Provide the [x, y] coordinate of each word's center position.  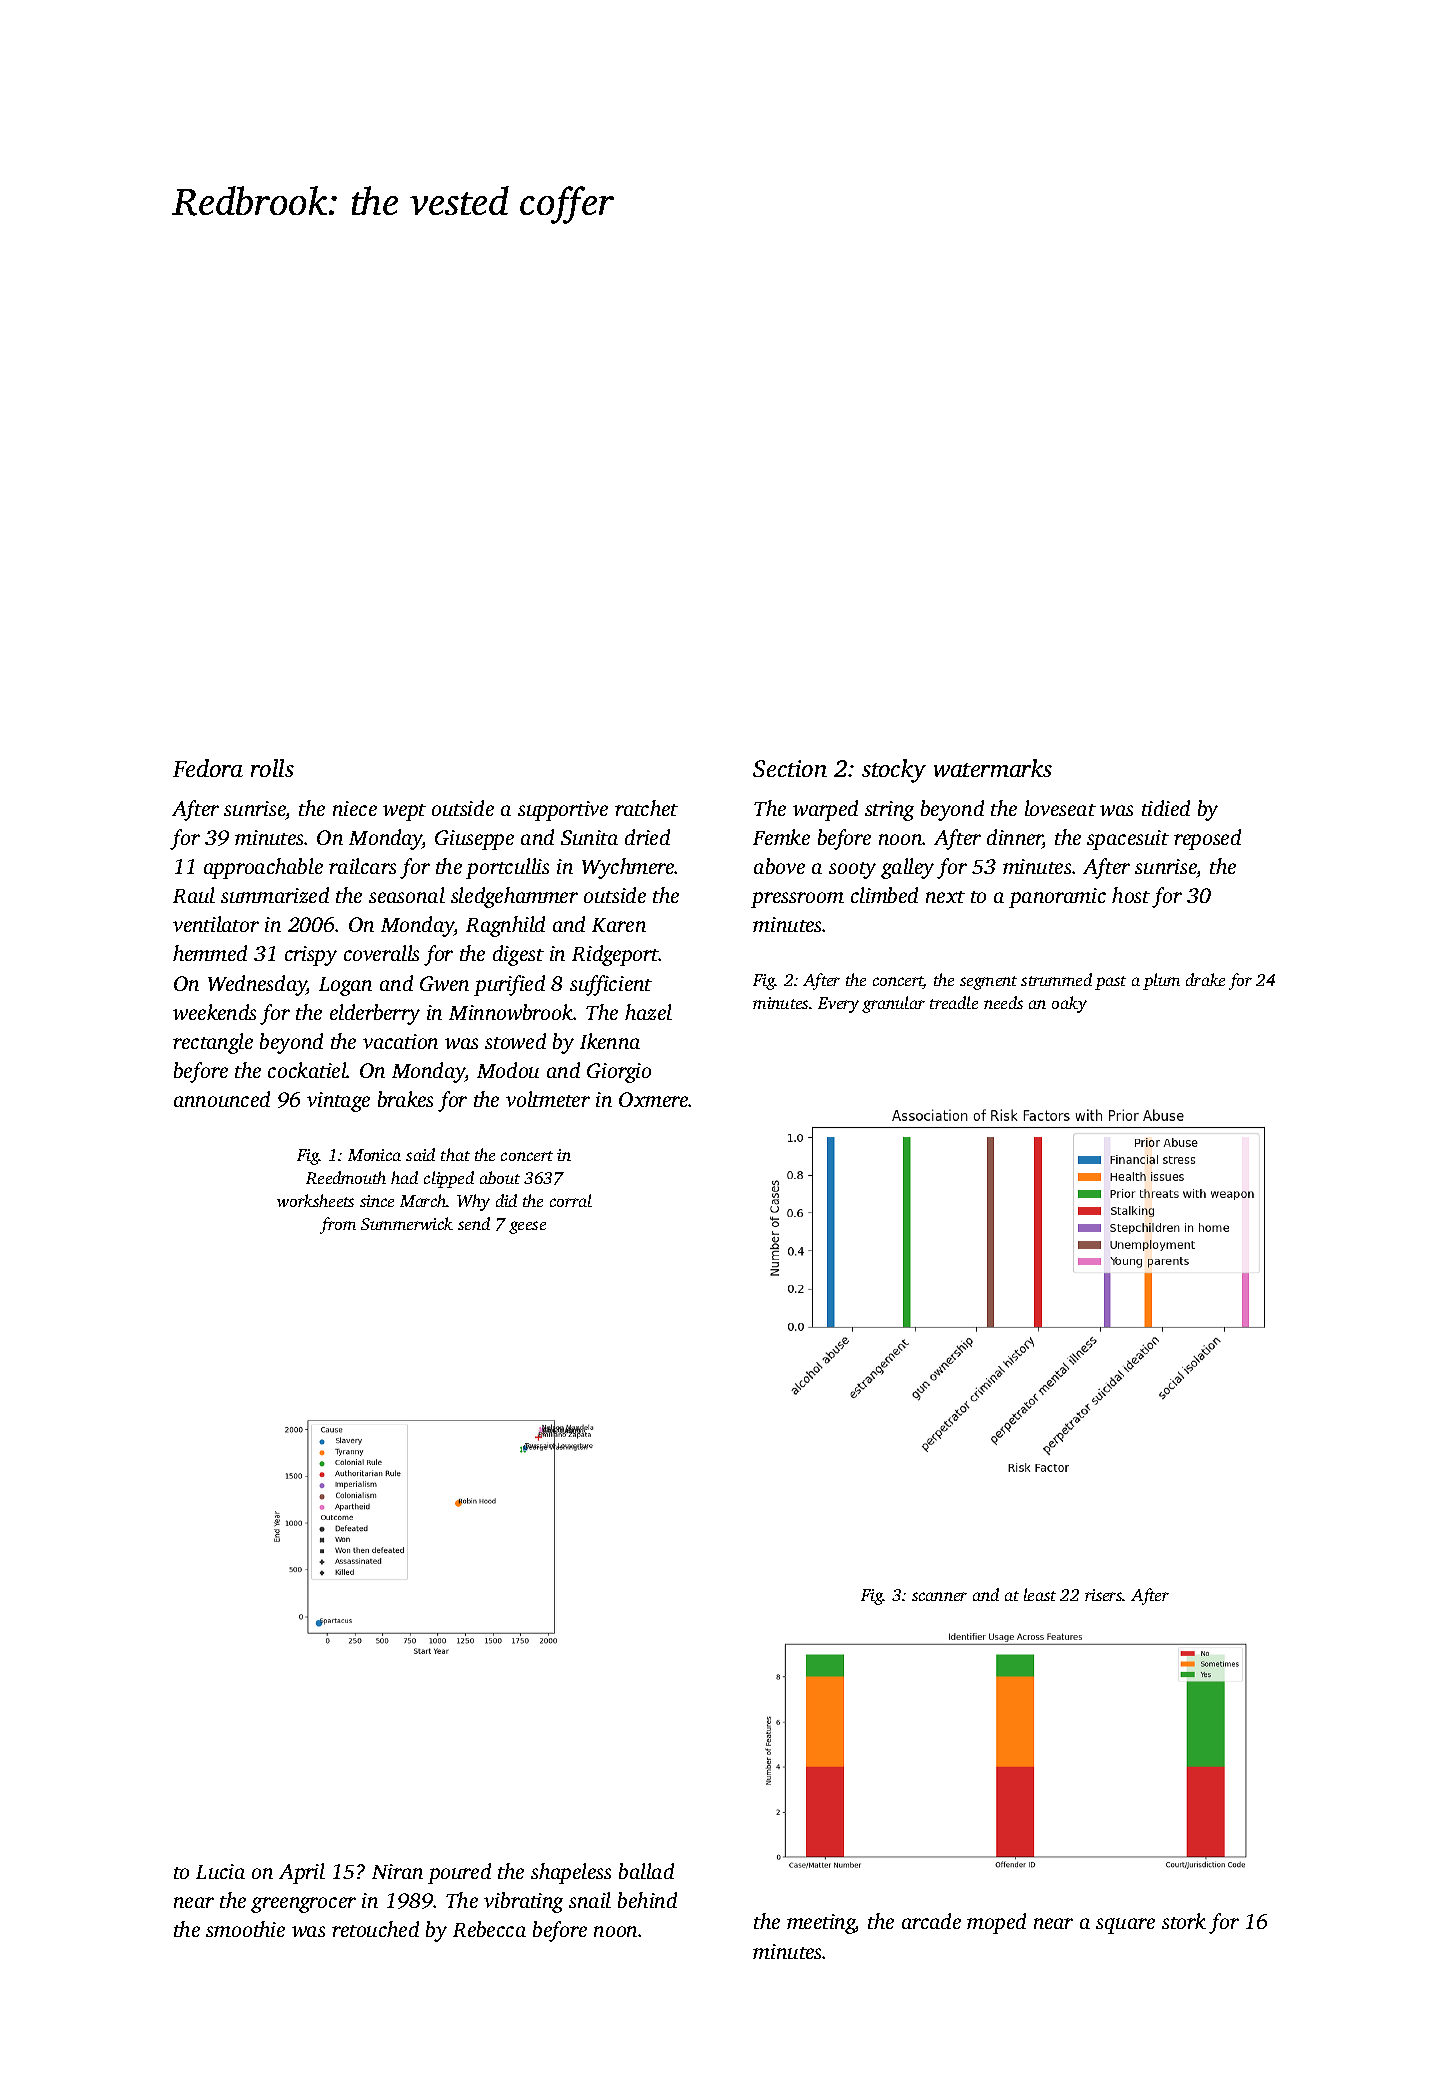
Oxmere [654, 1099]
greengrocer [303, 1905]
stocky [894, 771]
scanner [939, 1596]
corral [571, 1200]
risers [1104, 1595]
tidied [1166, 808]
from [338, 1225]
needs [1003, 1002]
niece [355, 808]
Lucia [220, 1871]
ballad [646, 1871]
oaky [1069, 1004]
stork [1184, 1921]
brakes [405, 1099]
